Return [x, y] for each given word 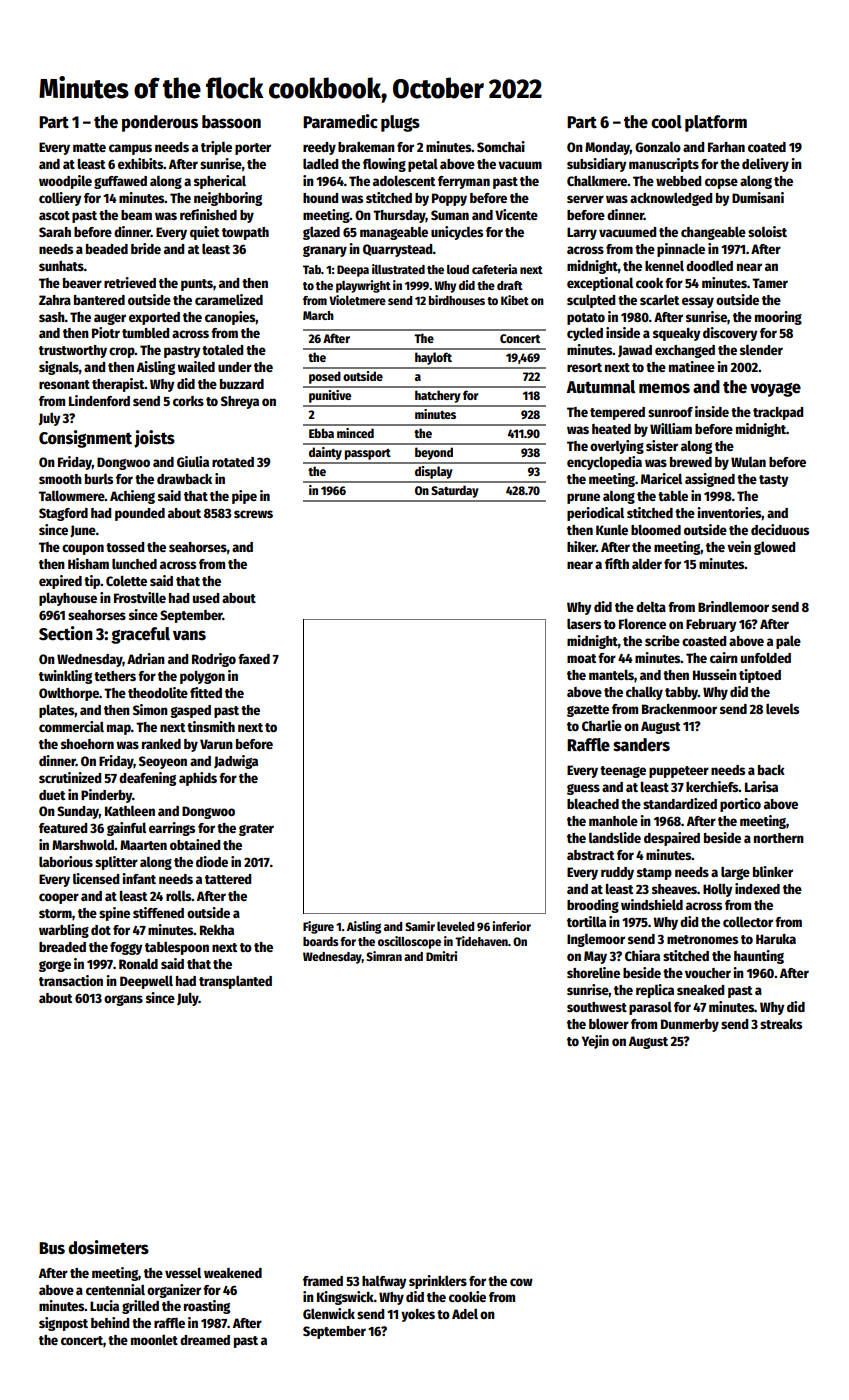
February [711, 625]
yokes [418, 1315]
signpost [63, 1324]
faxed [254, 659]
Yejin [595, 1042]
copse [721, 183]
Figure [318, 927]
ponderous [160, 123]
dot [101, 930]
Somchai [501, 146]
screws [253, 514]
